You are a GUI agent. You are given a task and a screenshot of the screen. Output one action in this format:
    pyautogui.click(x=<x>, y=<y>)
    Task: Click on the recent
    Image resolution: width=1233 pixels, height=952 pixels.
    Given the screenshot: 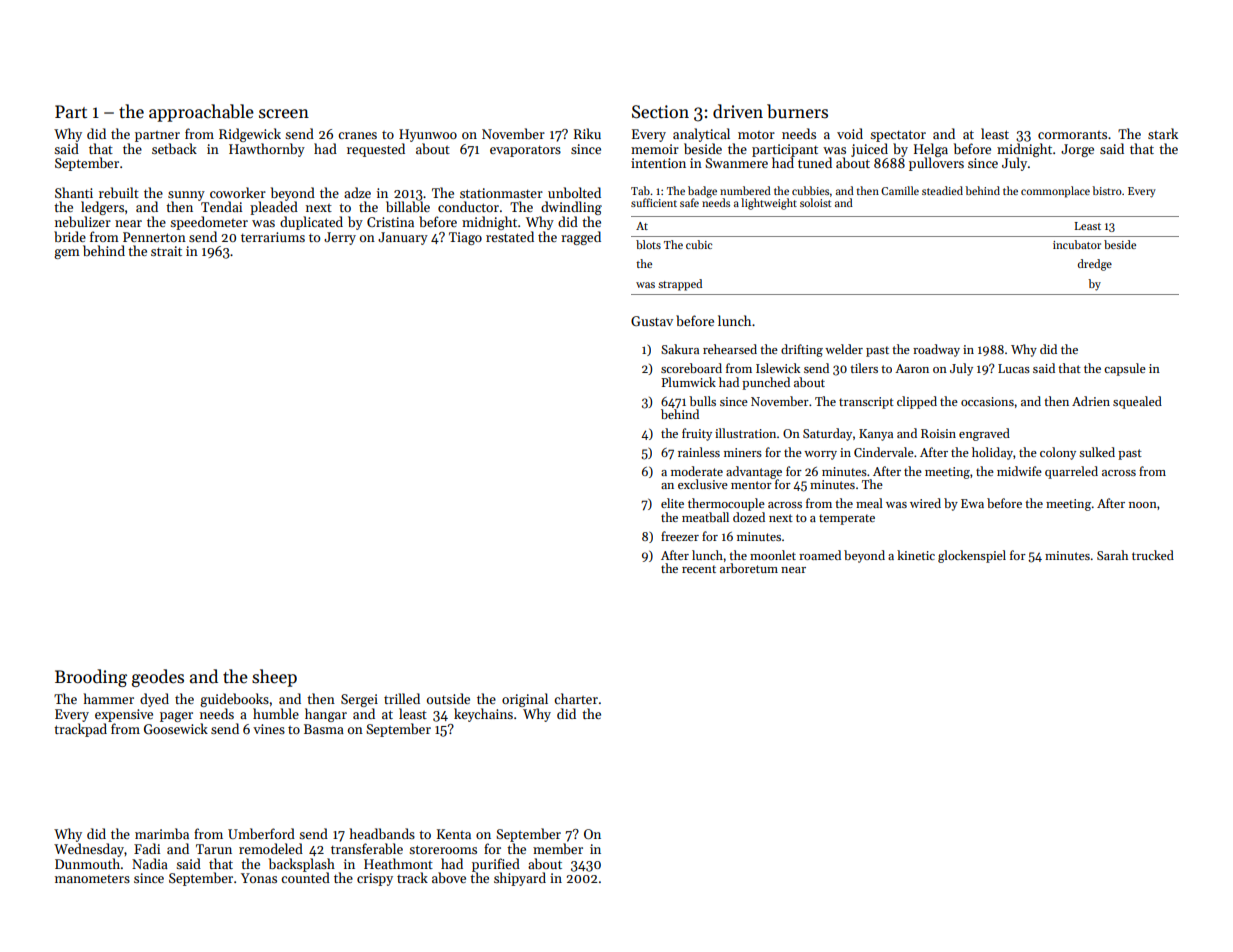 What is the action you would take?
    pyautogui.click(x=699, y=569)
